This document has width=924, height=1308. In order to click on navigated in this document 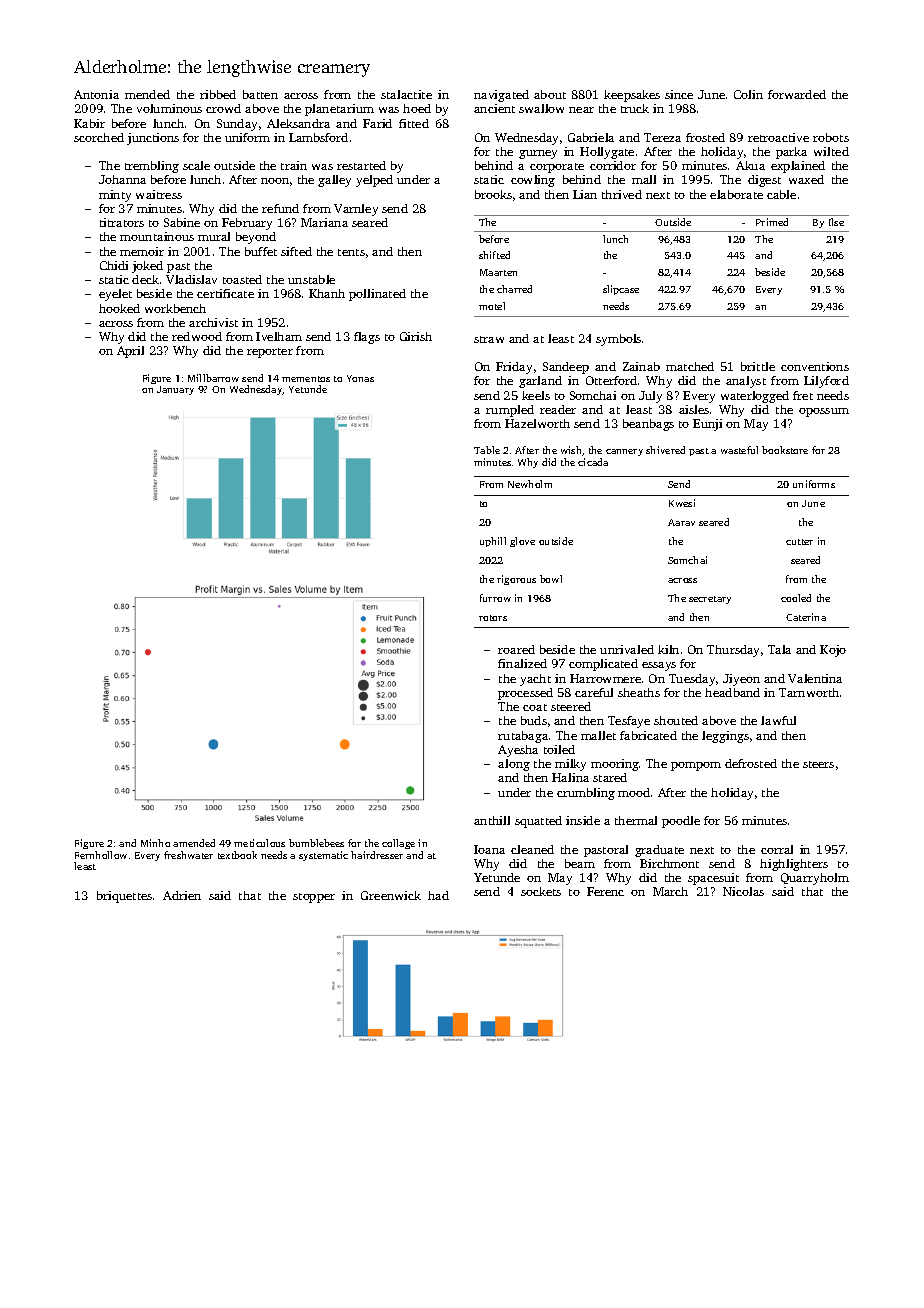, I will do `click(501, 96)`.
